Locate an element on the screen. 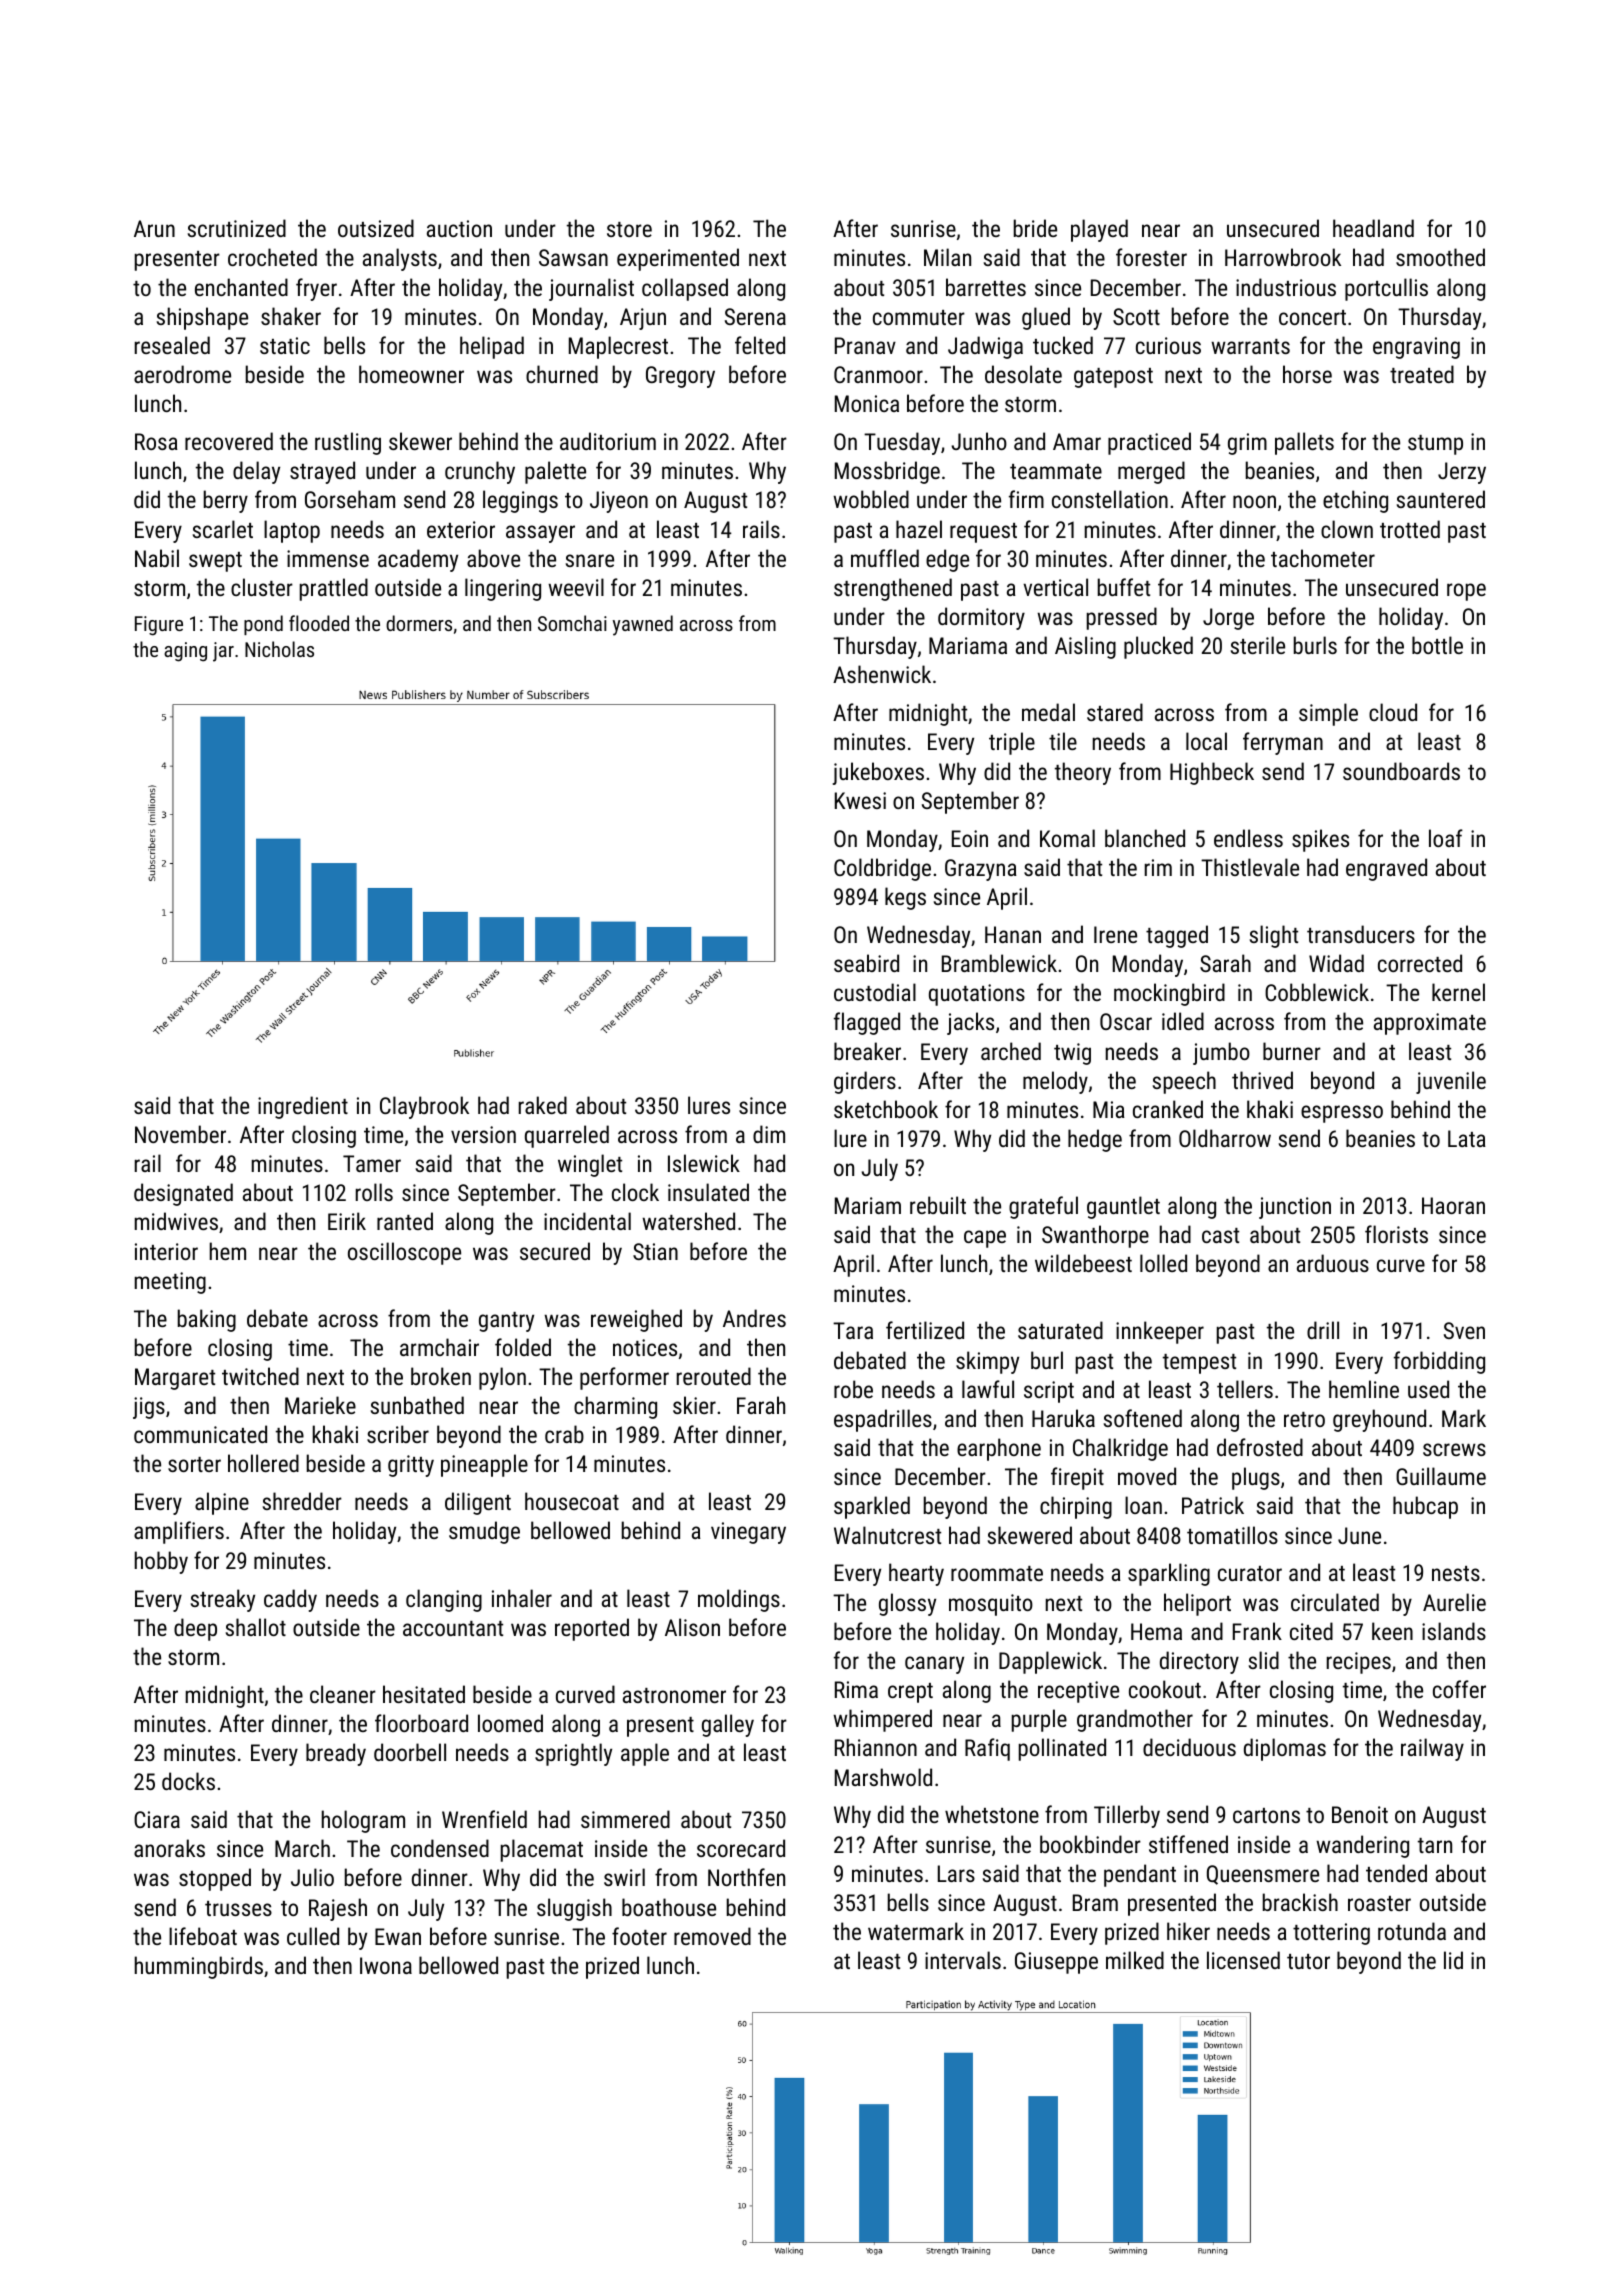 The height and width of the screenshot is (2292, 1620). outsized is located at coordinates (376, 228).
